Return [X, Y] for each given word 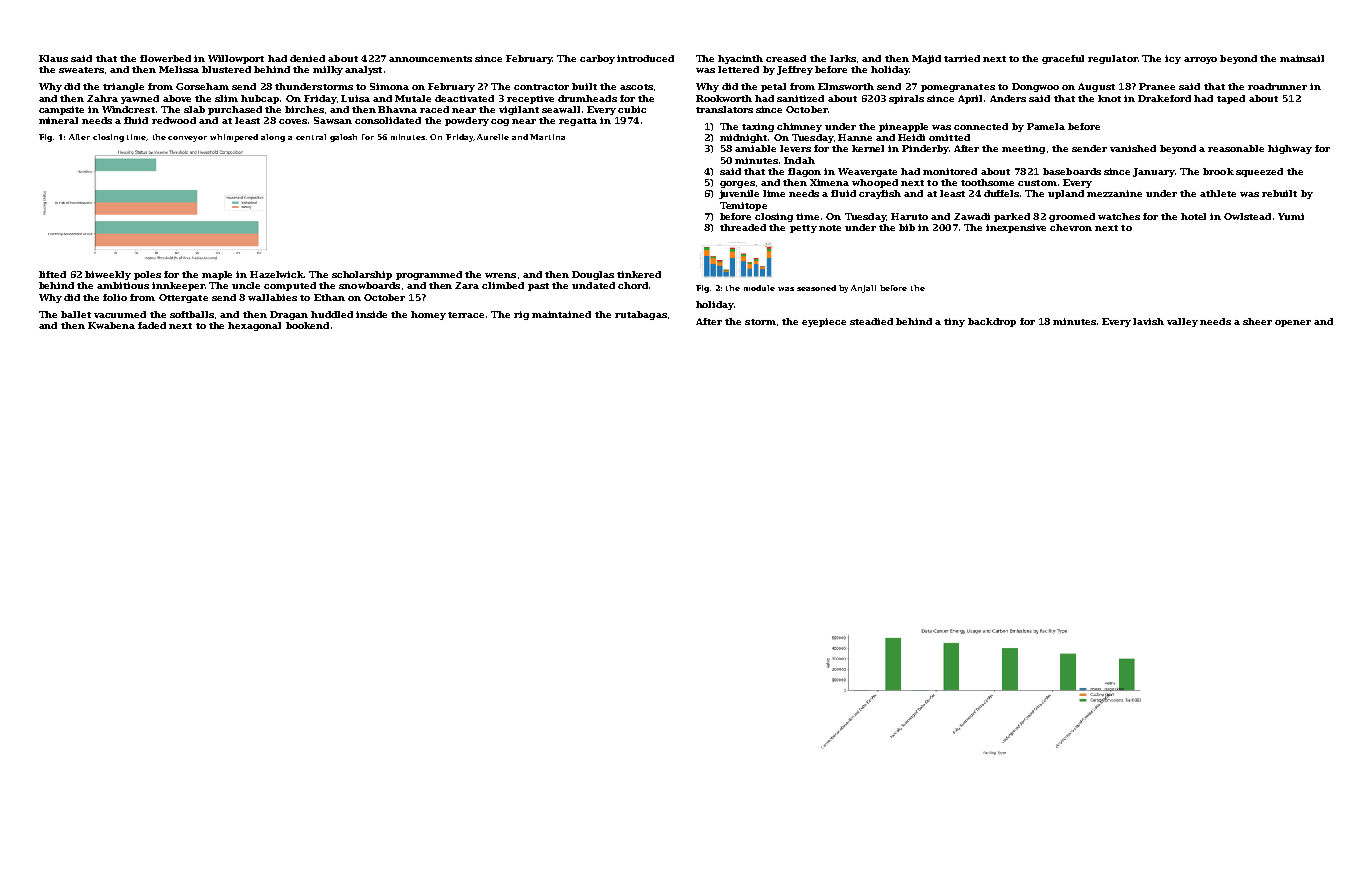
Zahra [102, 98]
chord [633, 285]
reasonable [1236, 148]
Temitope [743, 206]
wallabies [272, 297]
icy [1173, 59]
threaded [743, 227]
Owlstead [1247, 216]
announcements [430, 59]
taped [1231, 99]
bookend [307, 325]
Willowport [236, 59]
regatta [578, 122]
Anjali [863, 289]
